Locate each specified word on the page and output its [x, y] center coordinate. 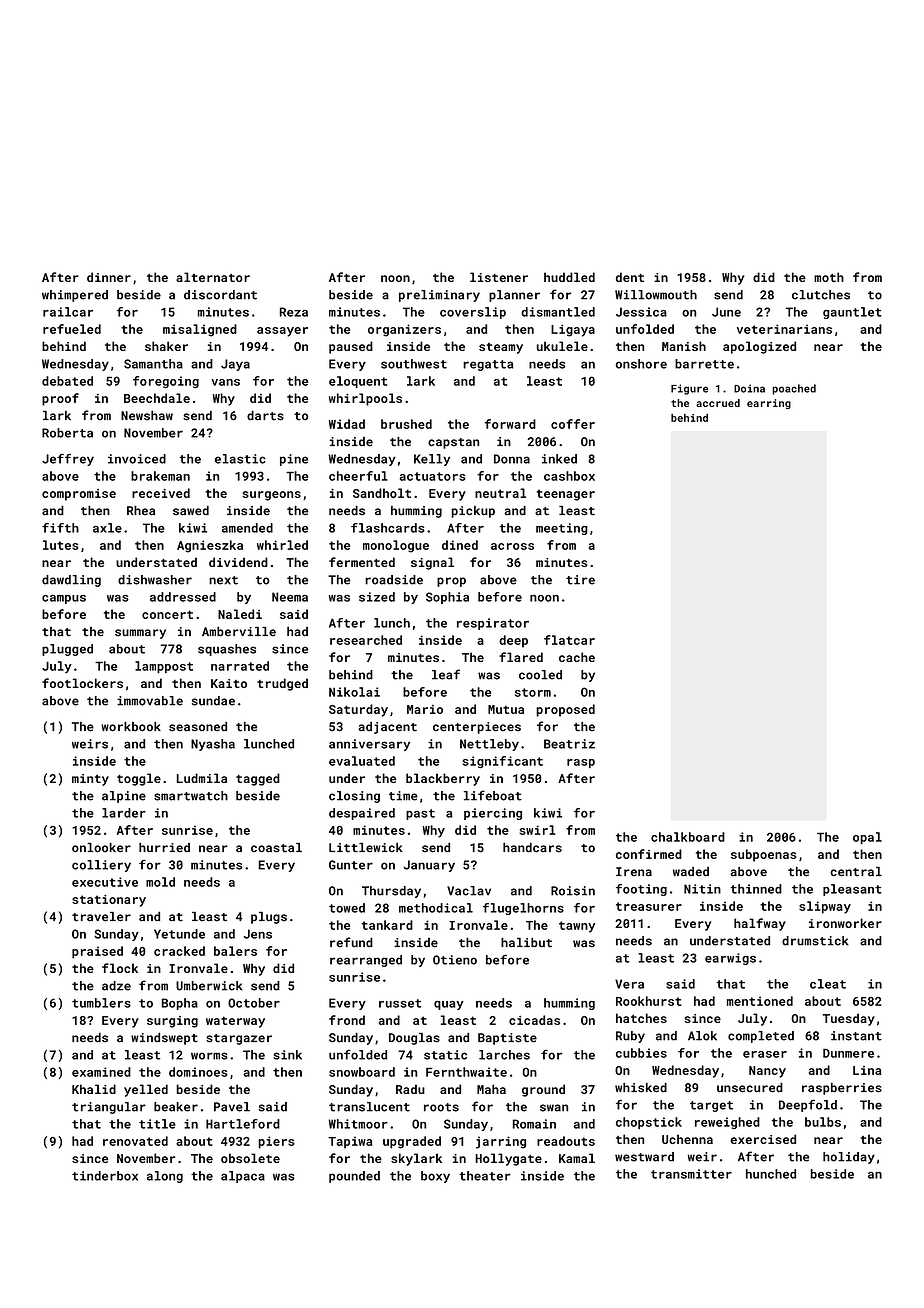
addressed [183, 597]
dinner [109, 277]
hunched [771, 1174]
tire [580, 580]
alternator [213, 277]
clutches [821, 295]
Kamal [577, 1158]
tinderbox [105, 1176]
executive [105, 882]
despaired [362, 814]
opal [867, 838]
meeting [562, 529]
